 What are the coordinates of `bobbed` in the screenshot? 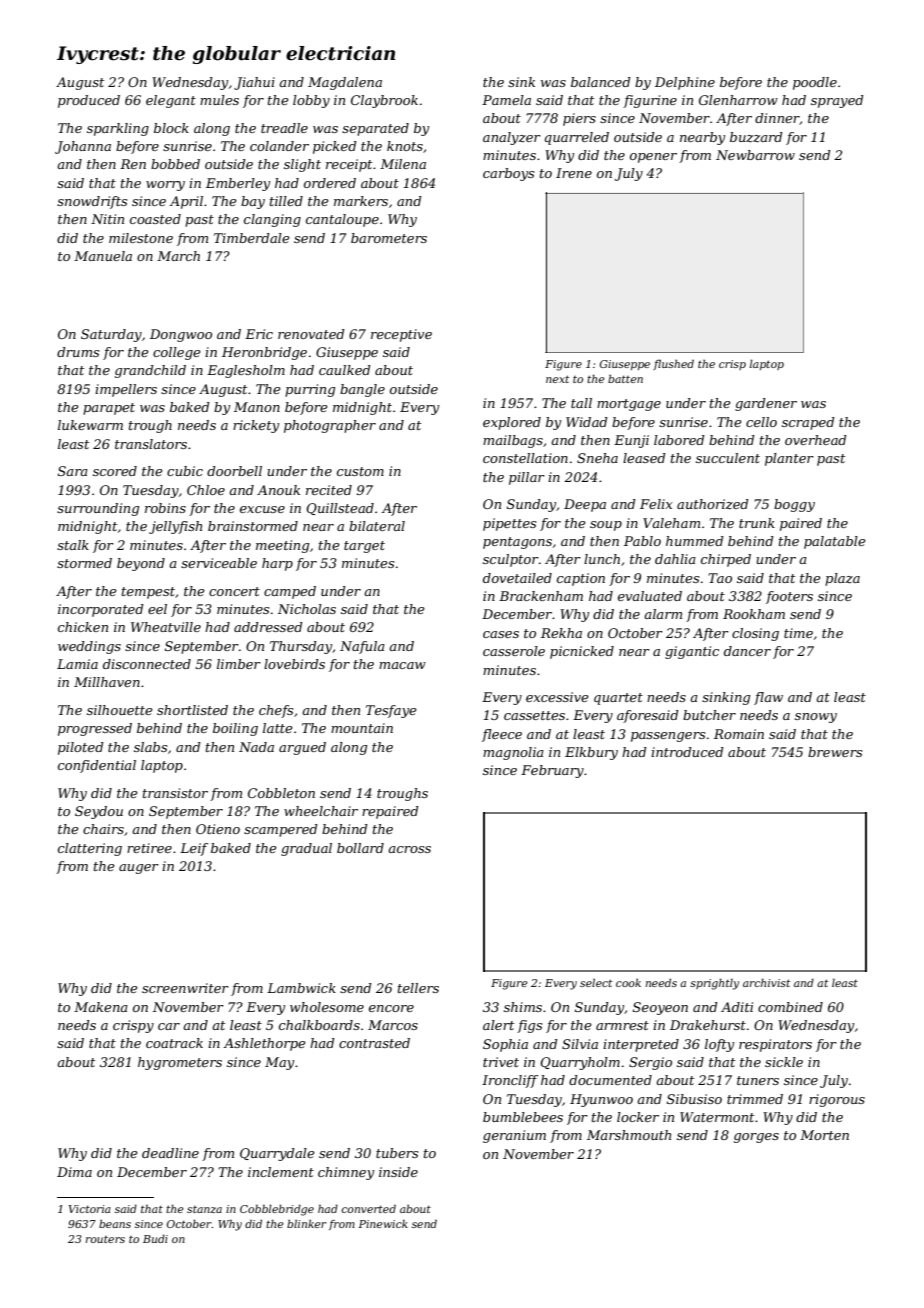 It's located at (175, 164).
